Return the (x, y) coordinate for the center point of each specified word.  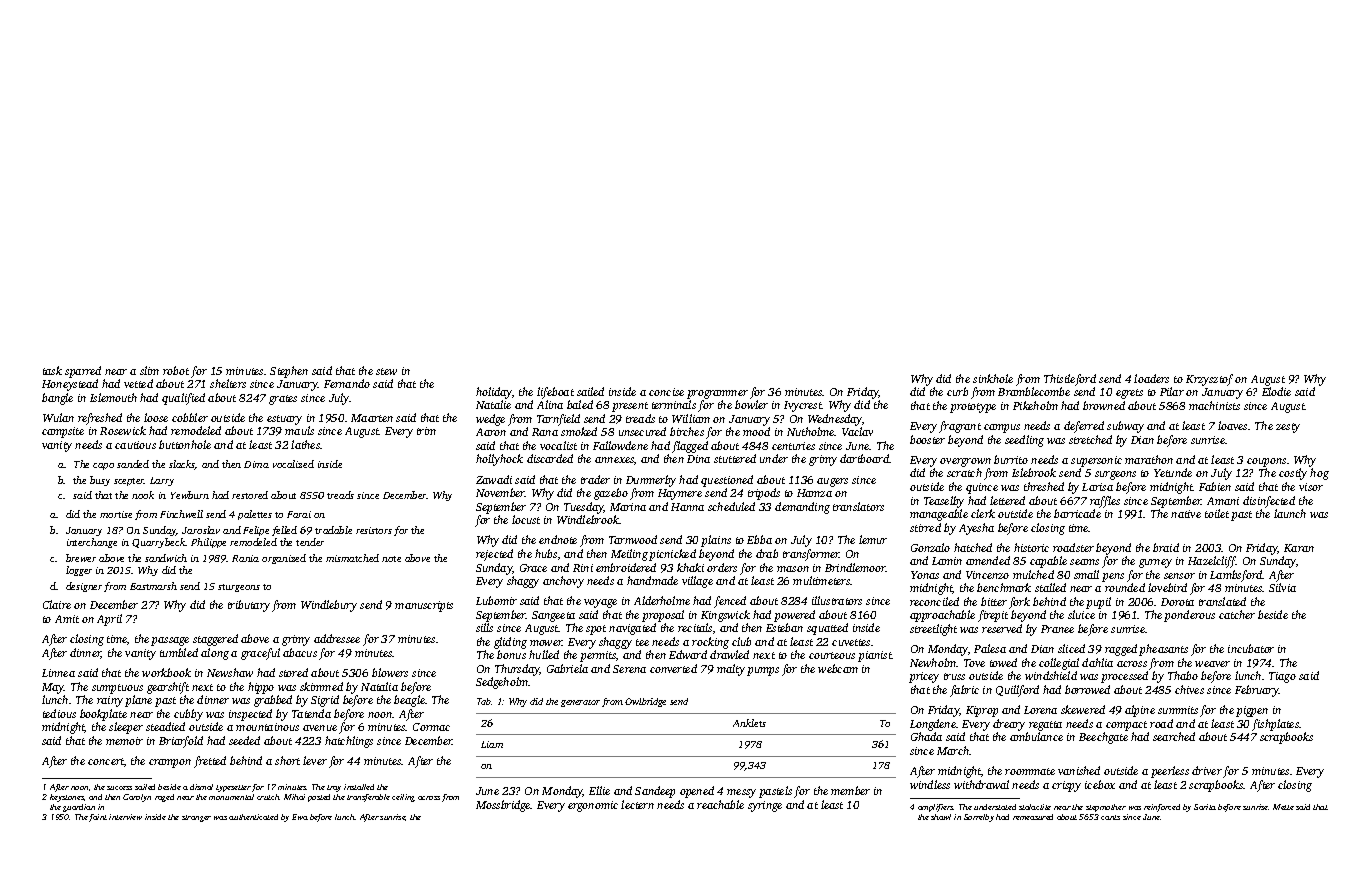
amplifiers (936, 808)
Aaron (491, 432)
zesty (1288, 428)
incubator (1251, 648)
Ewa (300, 817)
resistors (374, 530)
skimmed (321, 686)
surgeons (1115, 475)
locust (526, 519)
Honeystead (70, 385)
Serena (629, 669)
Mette (1283, 807)
